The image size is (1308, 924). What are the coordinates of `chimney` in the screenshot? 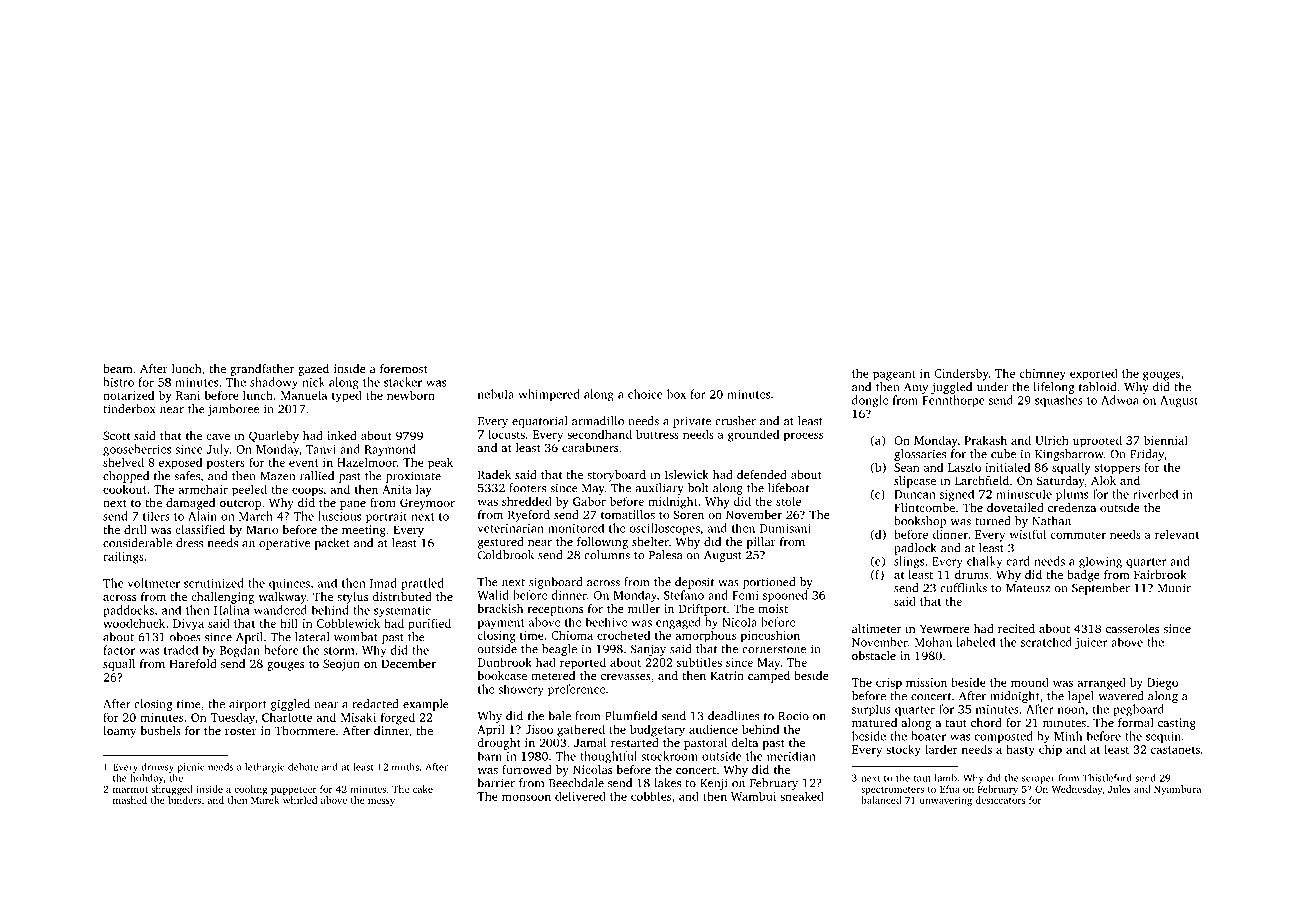 It's located at (1042, 374).
